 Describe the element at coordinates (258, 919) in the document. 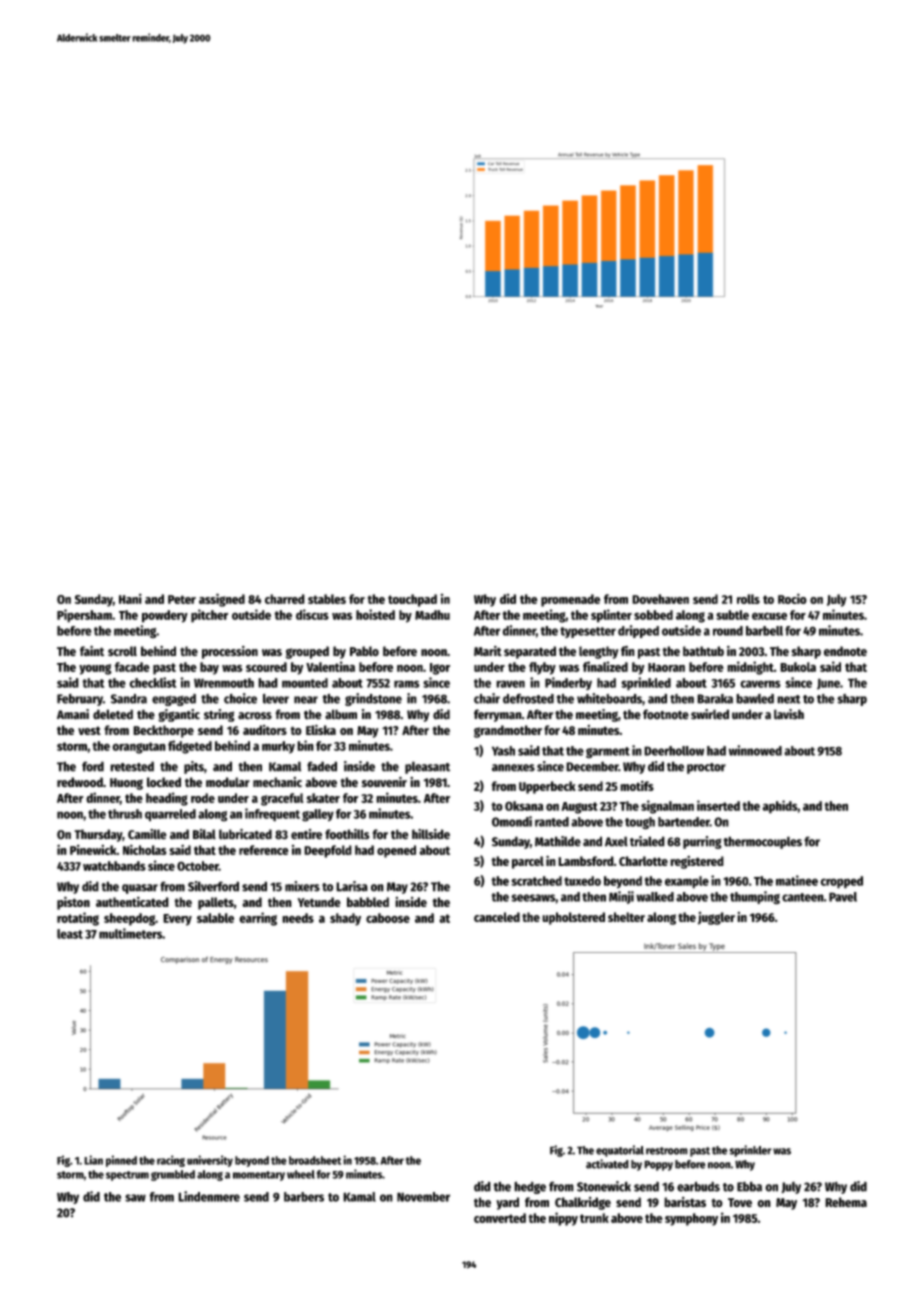

I see `earring` at that location.
